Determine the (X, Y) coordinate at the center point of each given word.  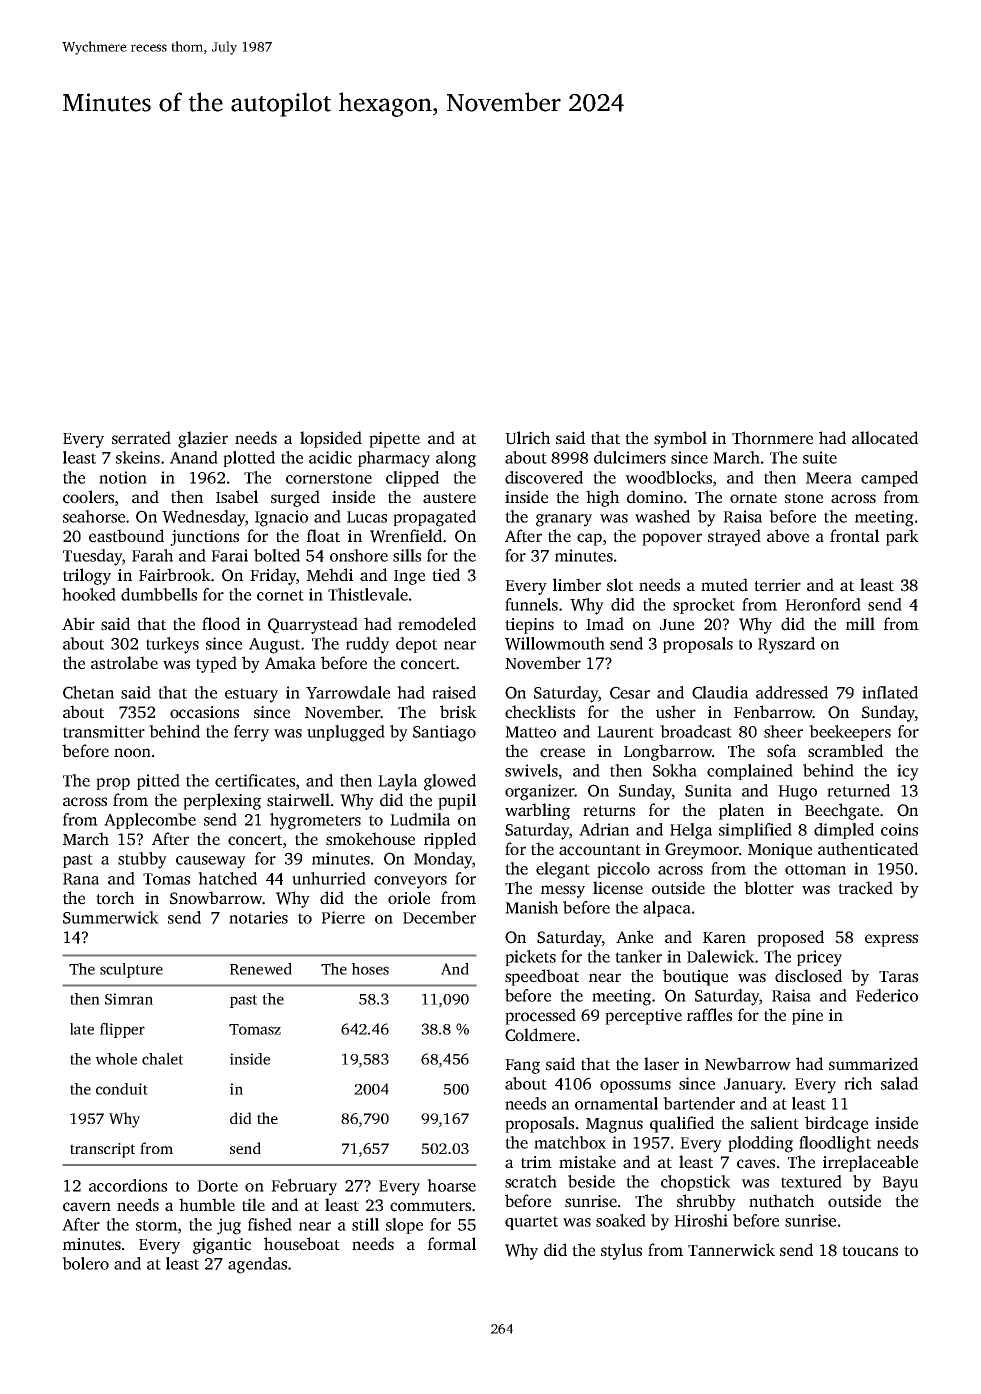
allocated (885, 438)
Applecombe (150, 821)
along (456, 459)
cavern (87, 1207)
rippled (450, 840)
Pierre (343, 917)
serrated (141, 438)
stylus (621, 1251)
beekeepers (850, 733)
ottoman (815, 869)
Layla (397, 782)
